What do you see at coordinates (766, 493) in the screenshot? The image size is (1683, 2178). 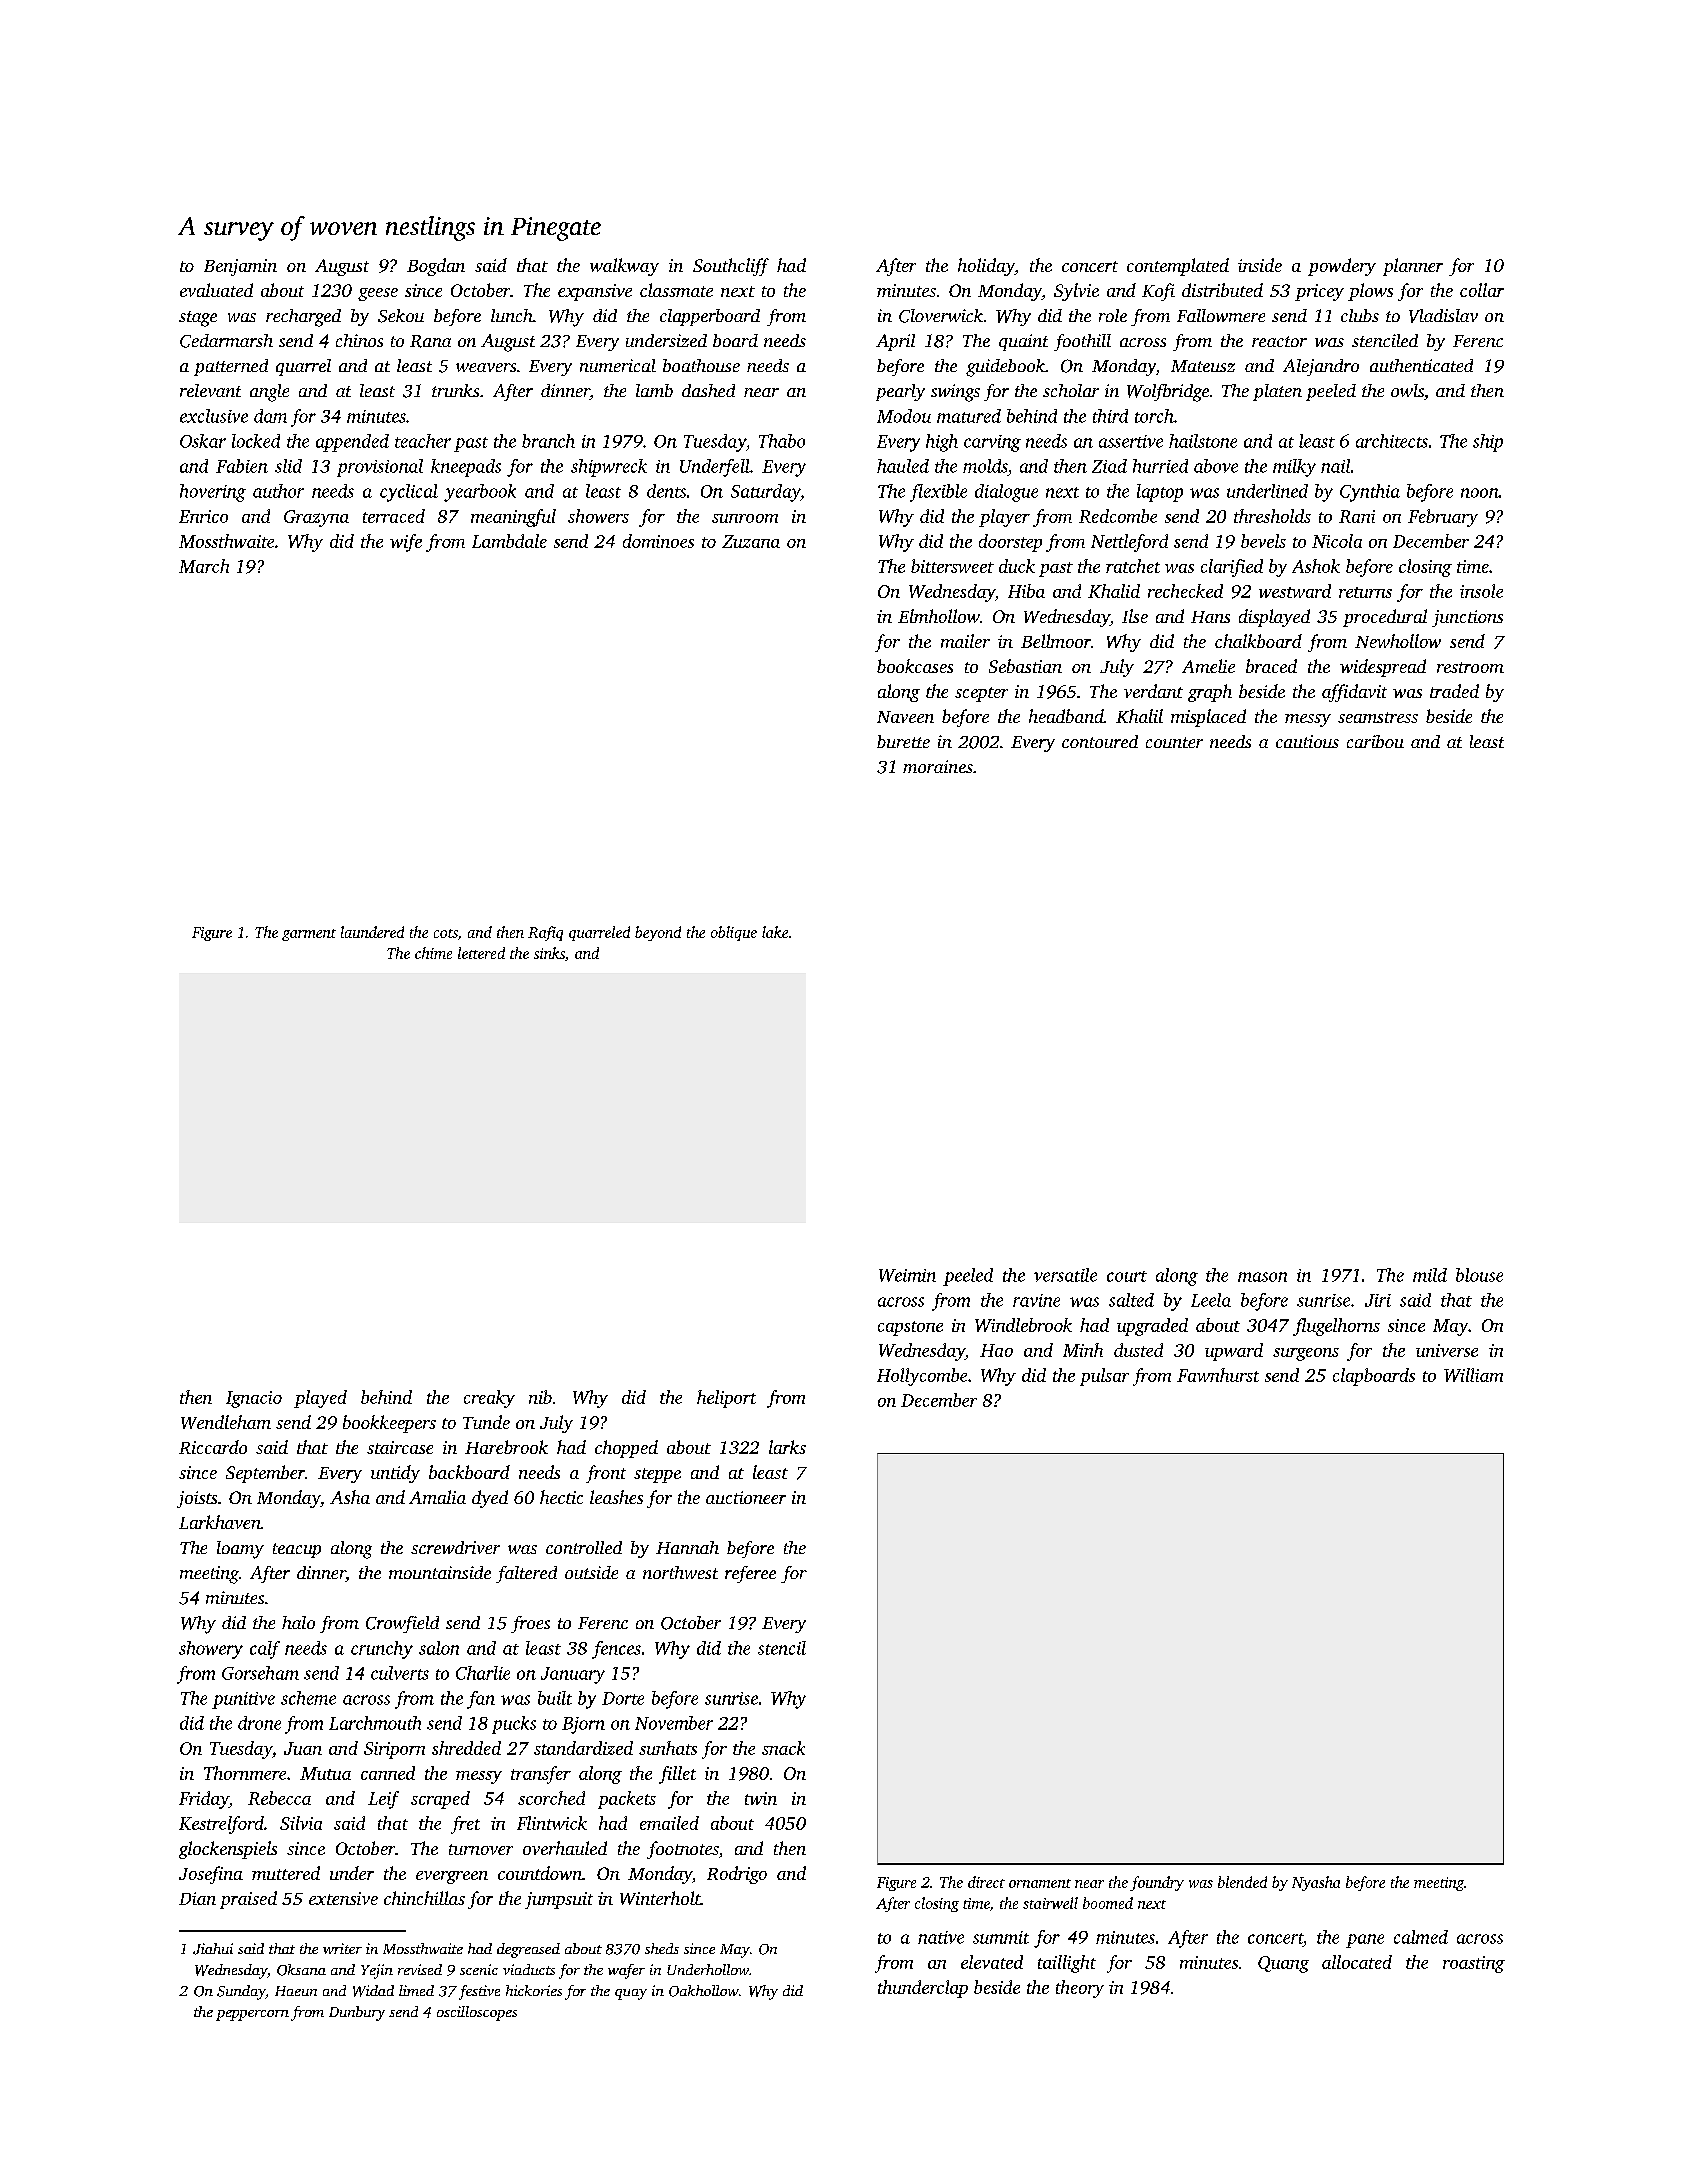 I see `Saturday` at bounding box center [766, 493].
